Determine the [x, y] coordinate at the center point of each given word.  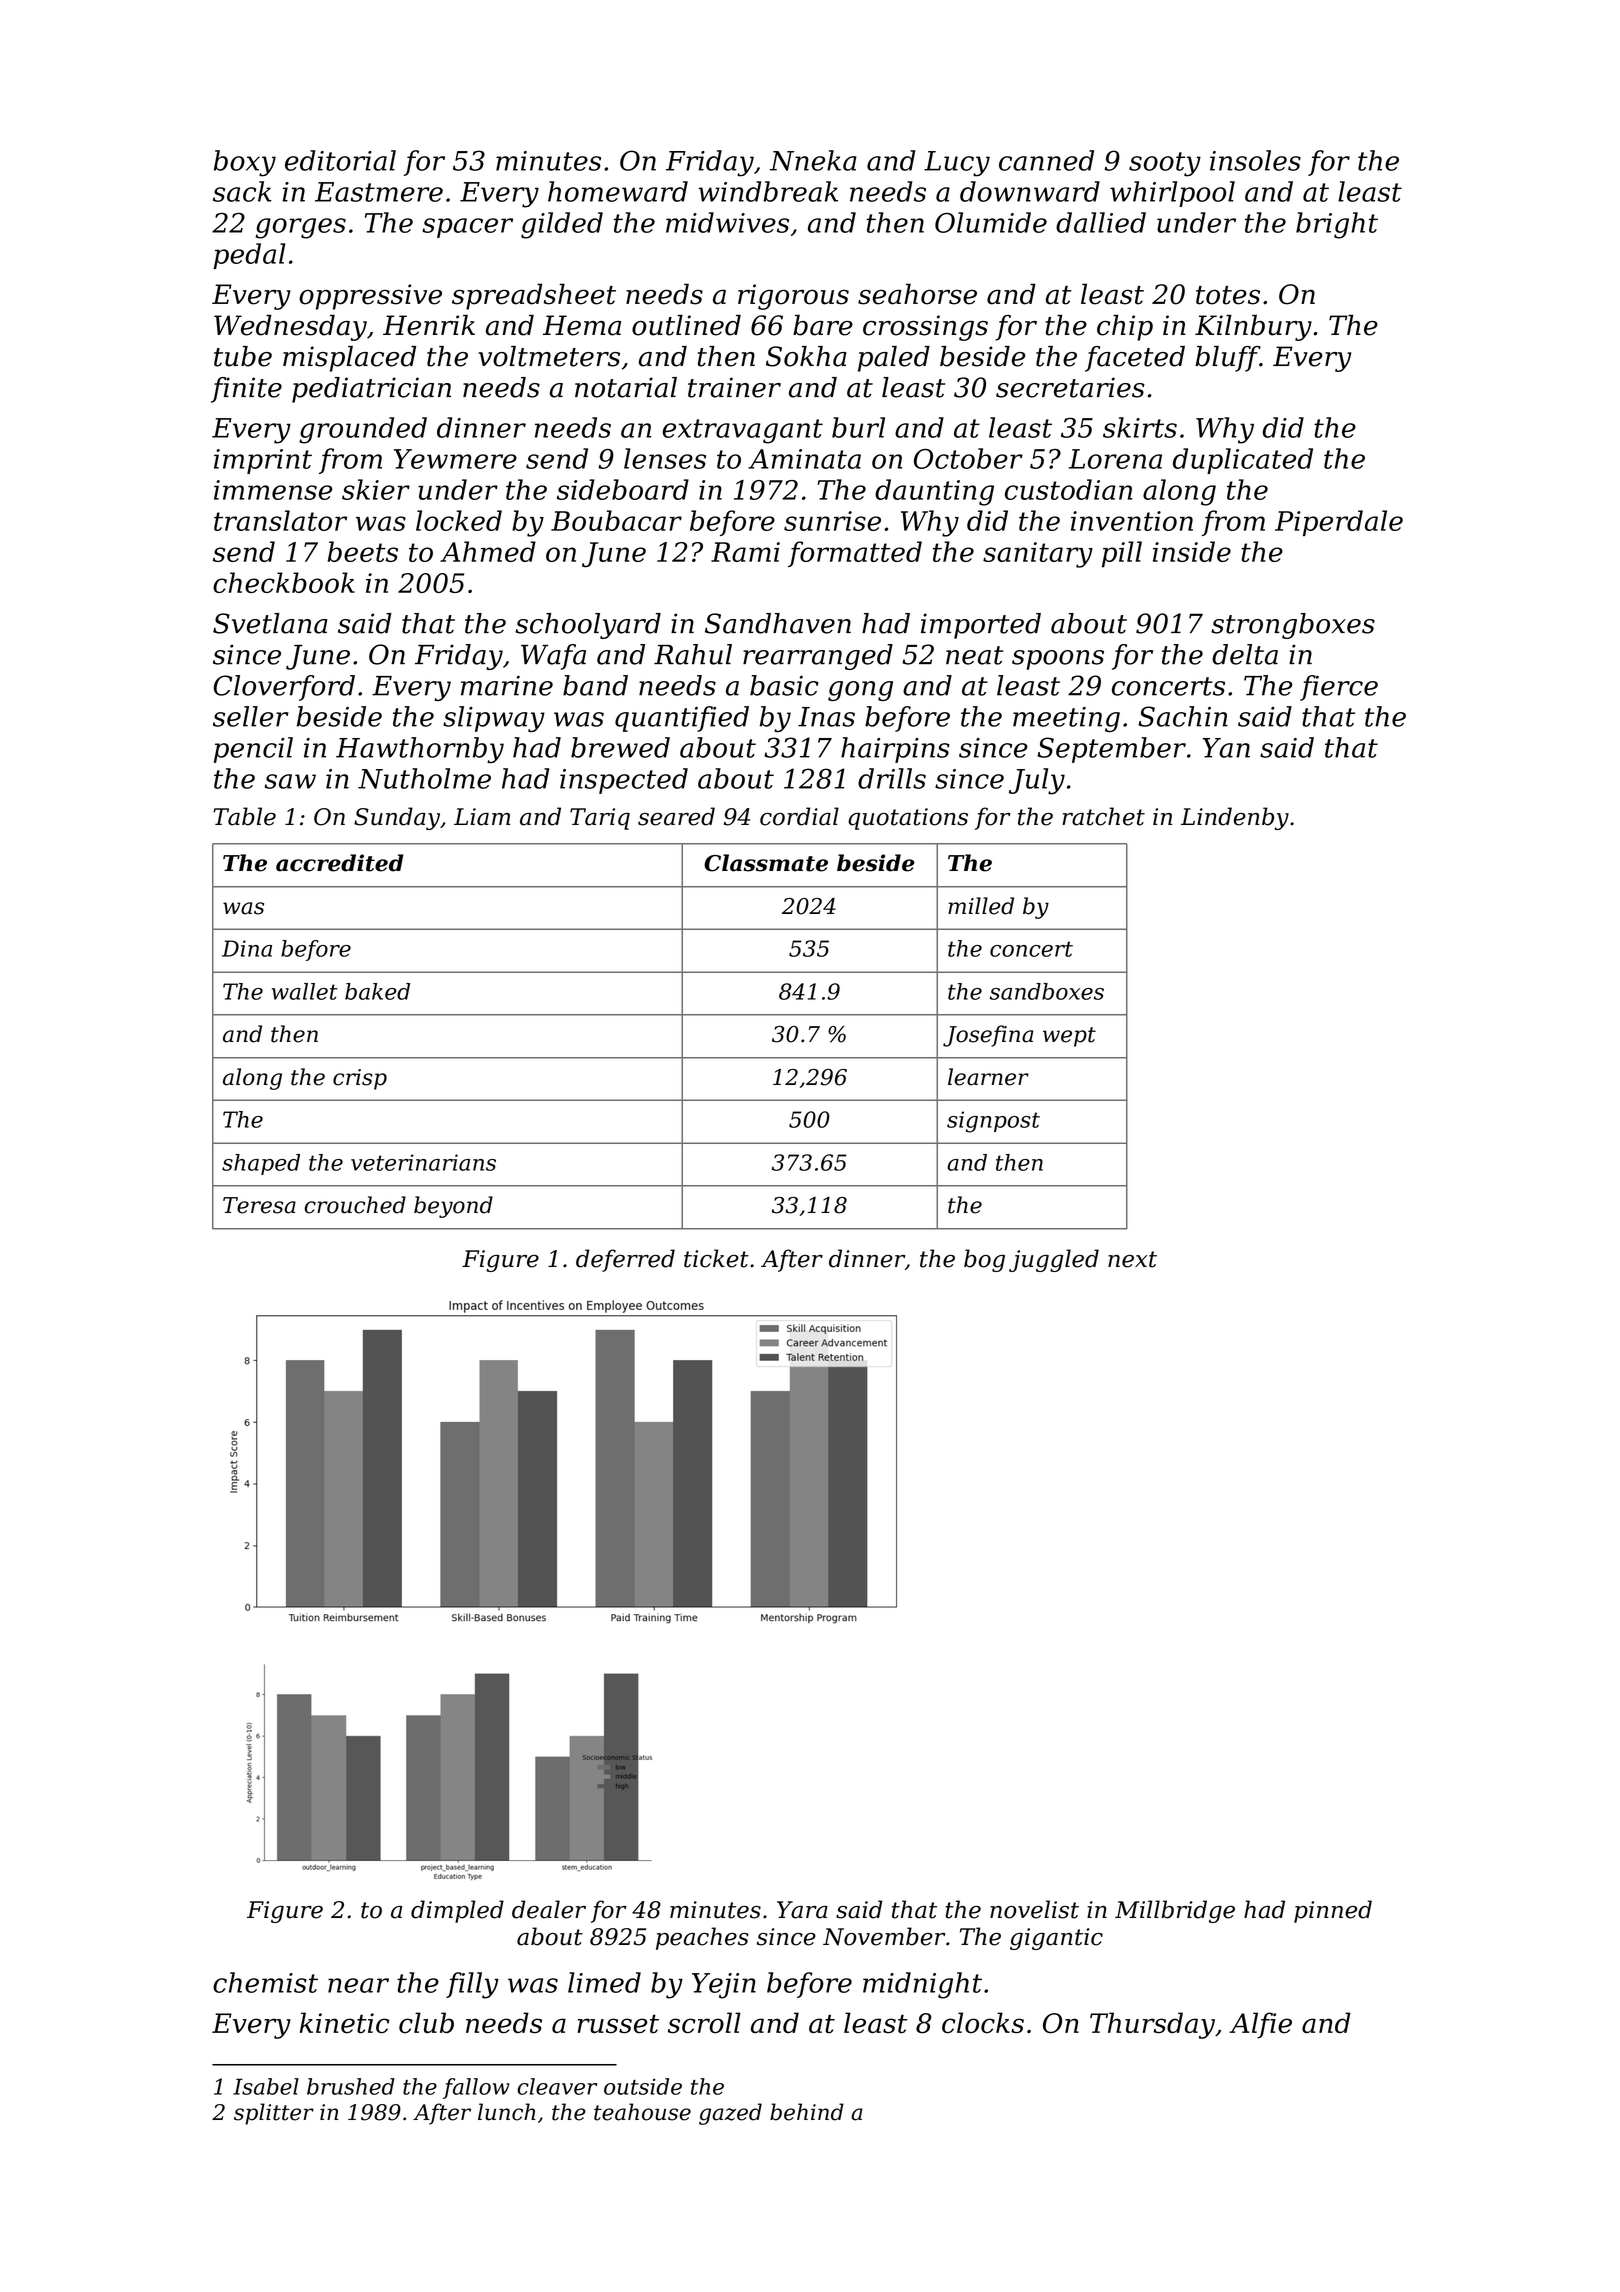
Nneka [813, 160]
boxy [245, 163]
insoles [1255, 160]
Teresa [259, 1205]
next [1132, 1259]
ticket [716, 1258]
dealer [549, 1909]
